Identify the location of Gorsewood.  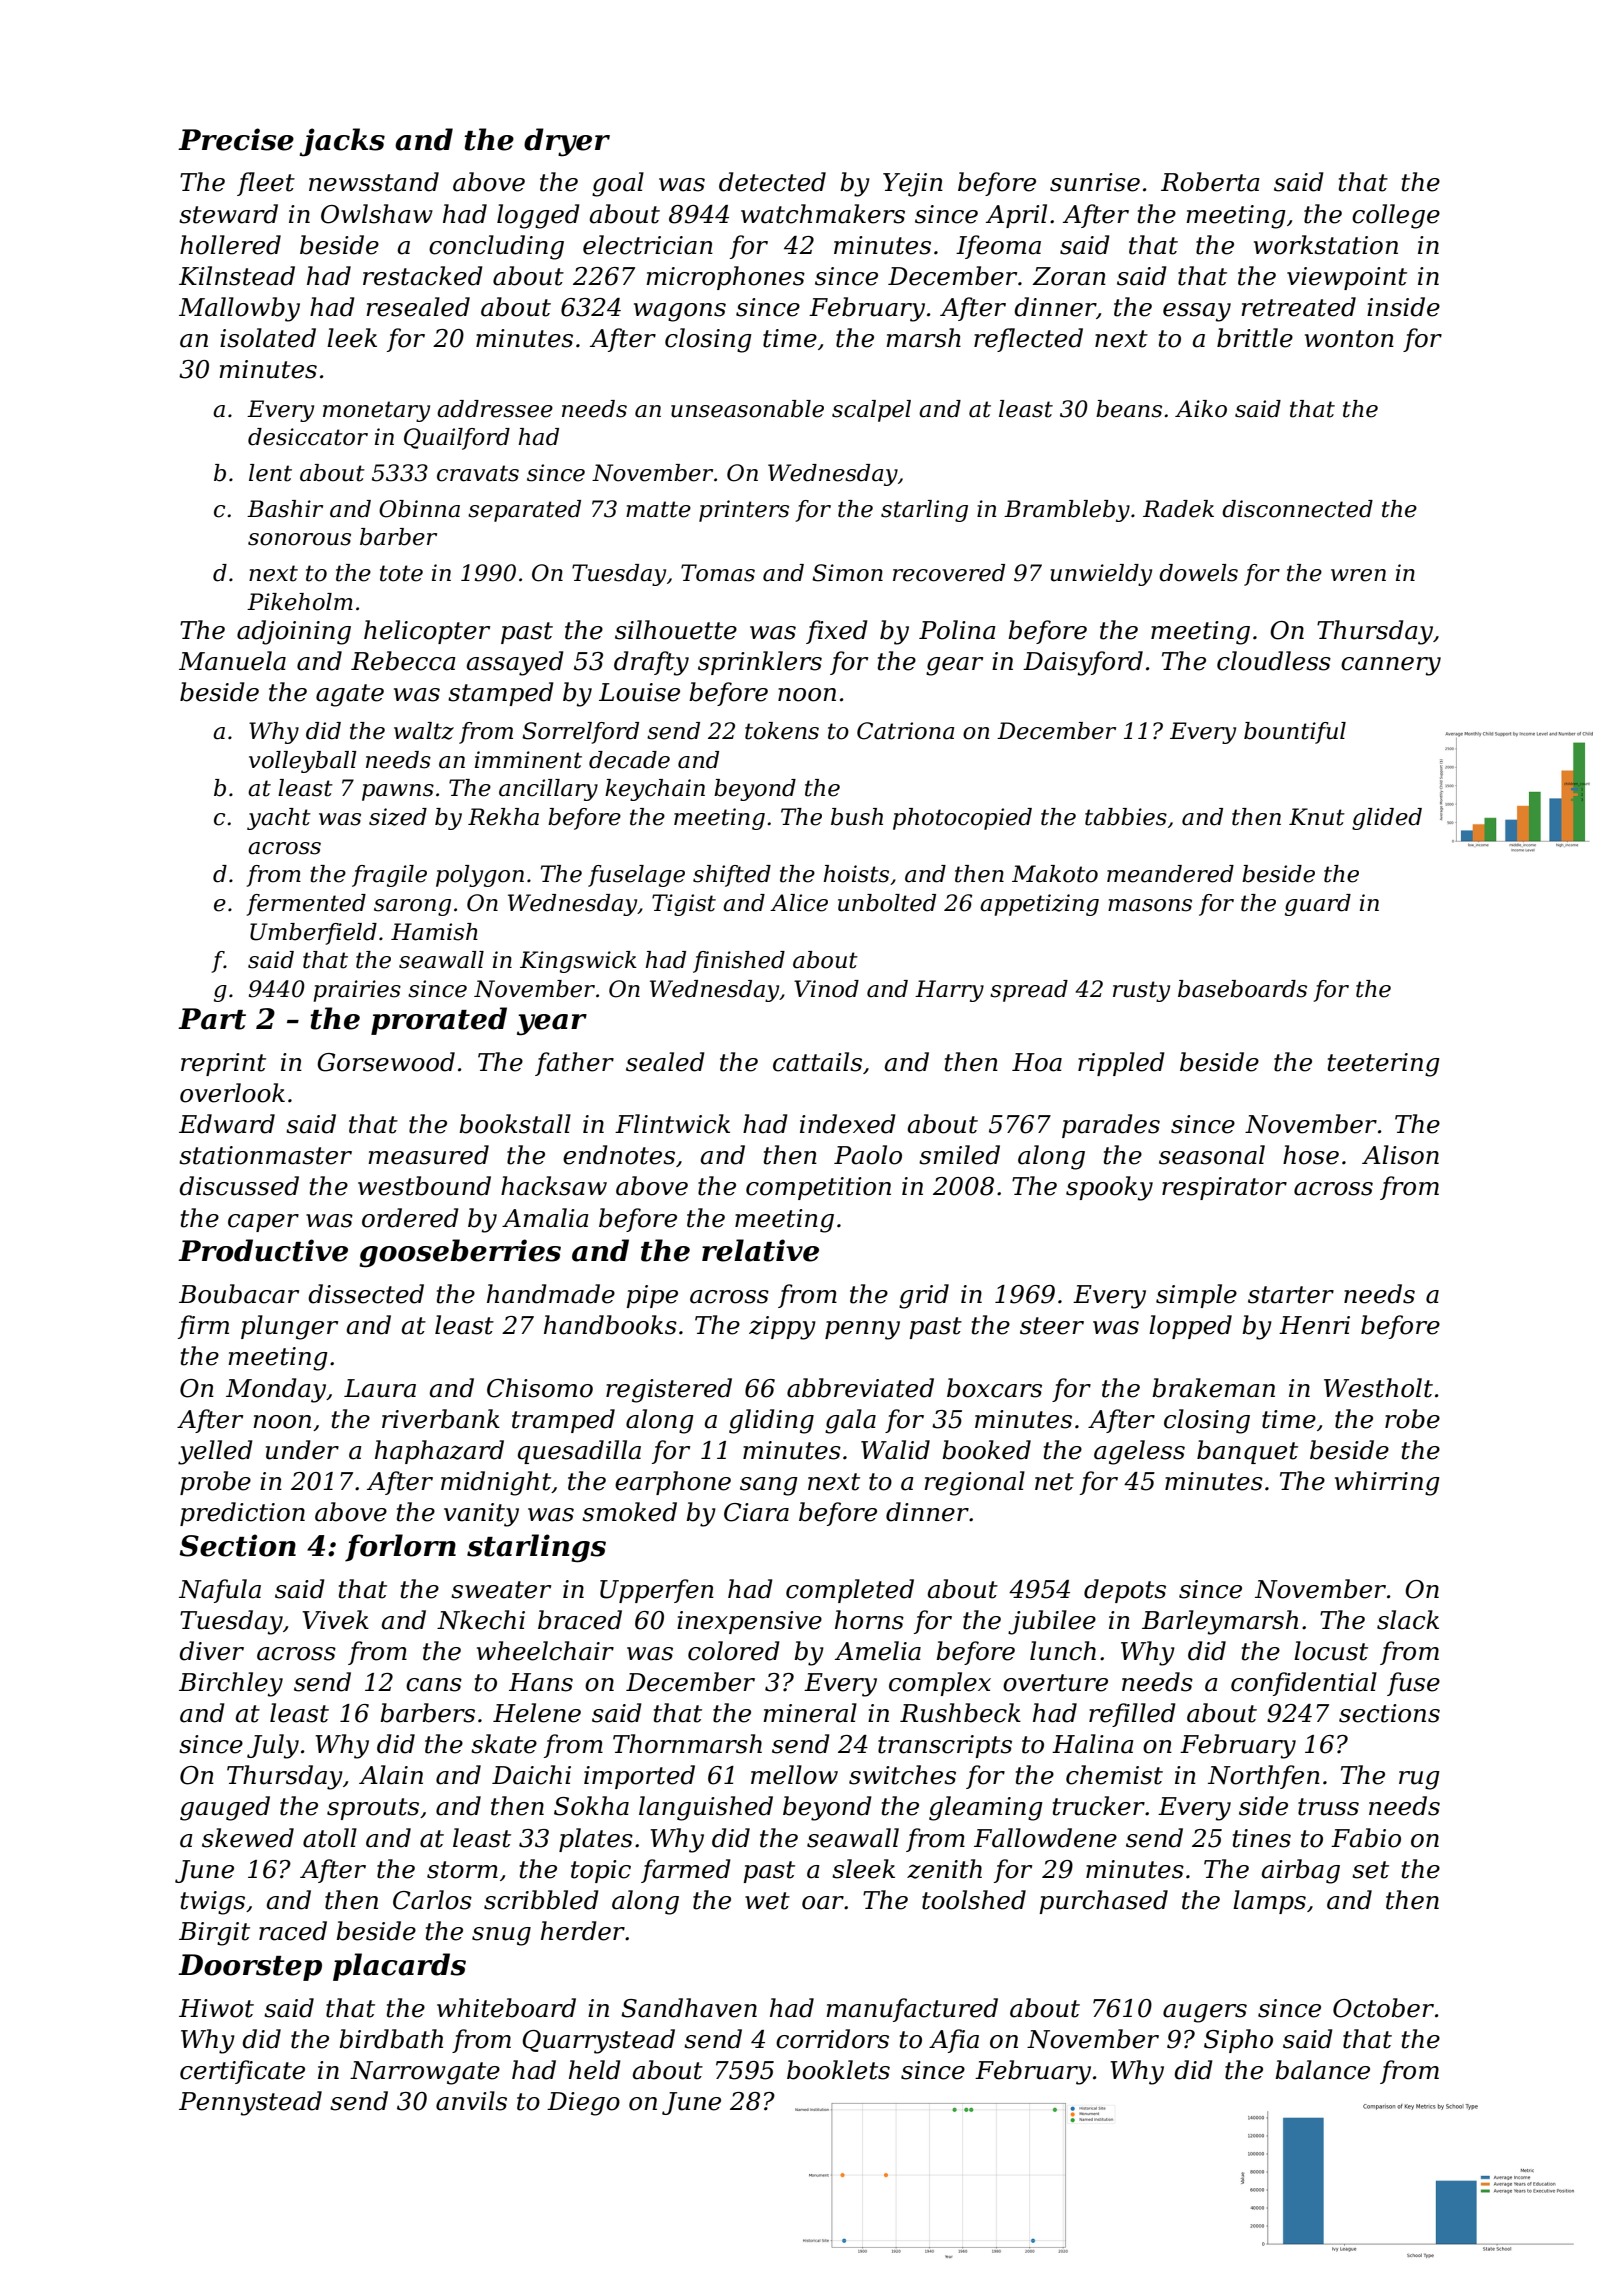
(386, 1062).
